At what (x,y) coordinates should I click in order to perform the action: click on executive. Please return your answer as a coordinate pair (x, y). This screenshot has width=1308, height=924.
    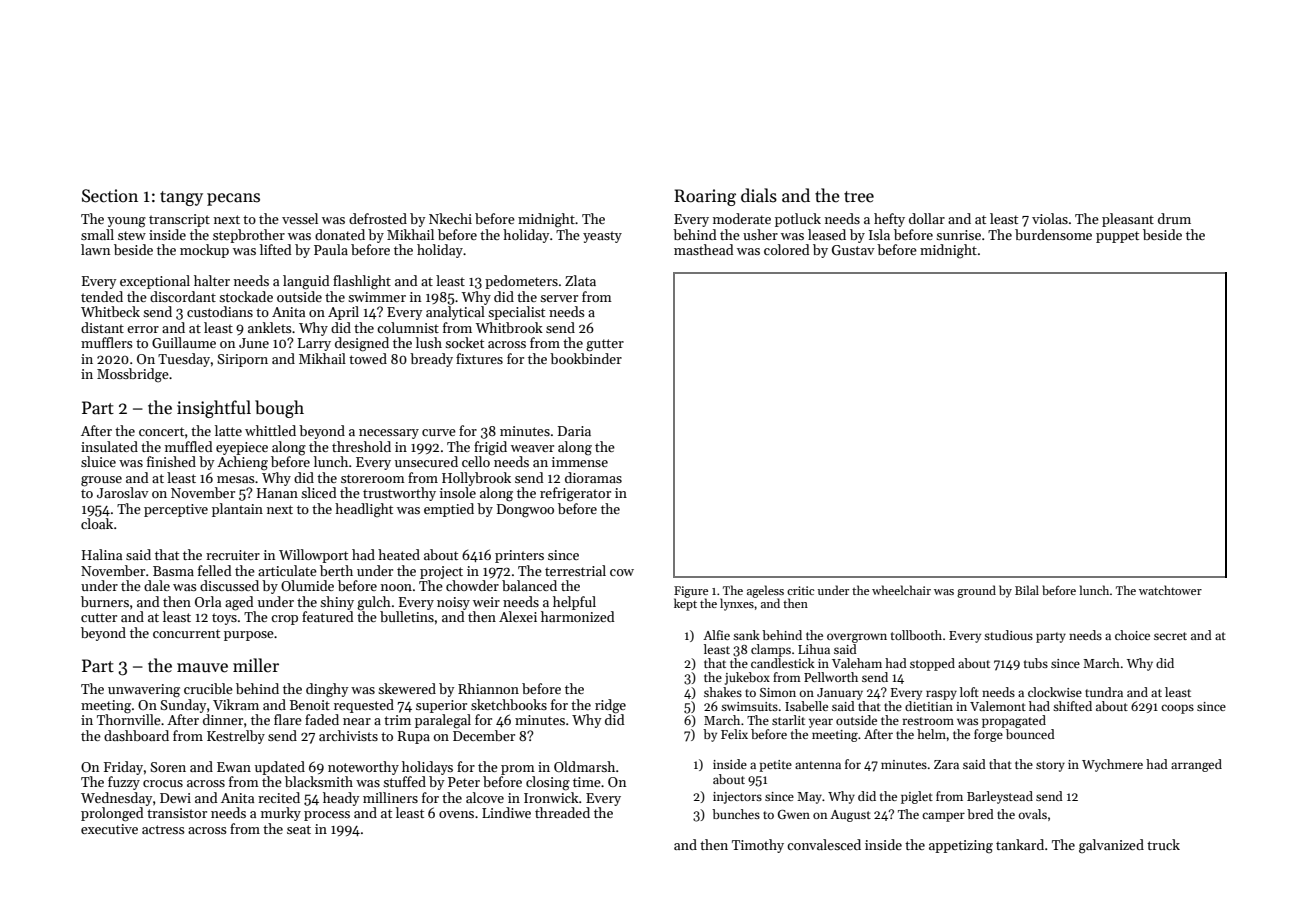
    Looking at the image, I should click on (109, 829).
